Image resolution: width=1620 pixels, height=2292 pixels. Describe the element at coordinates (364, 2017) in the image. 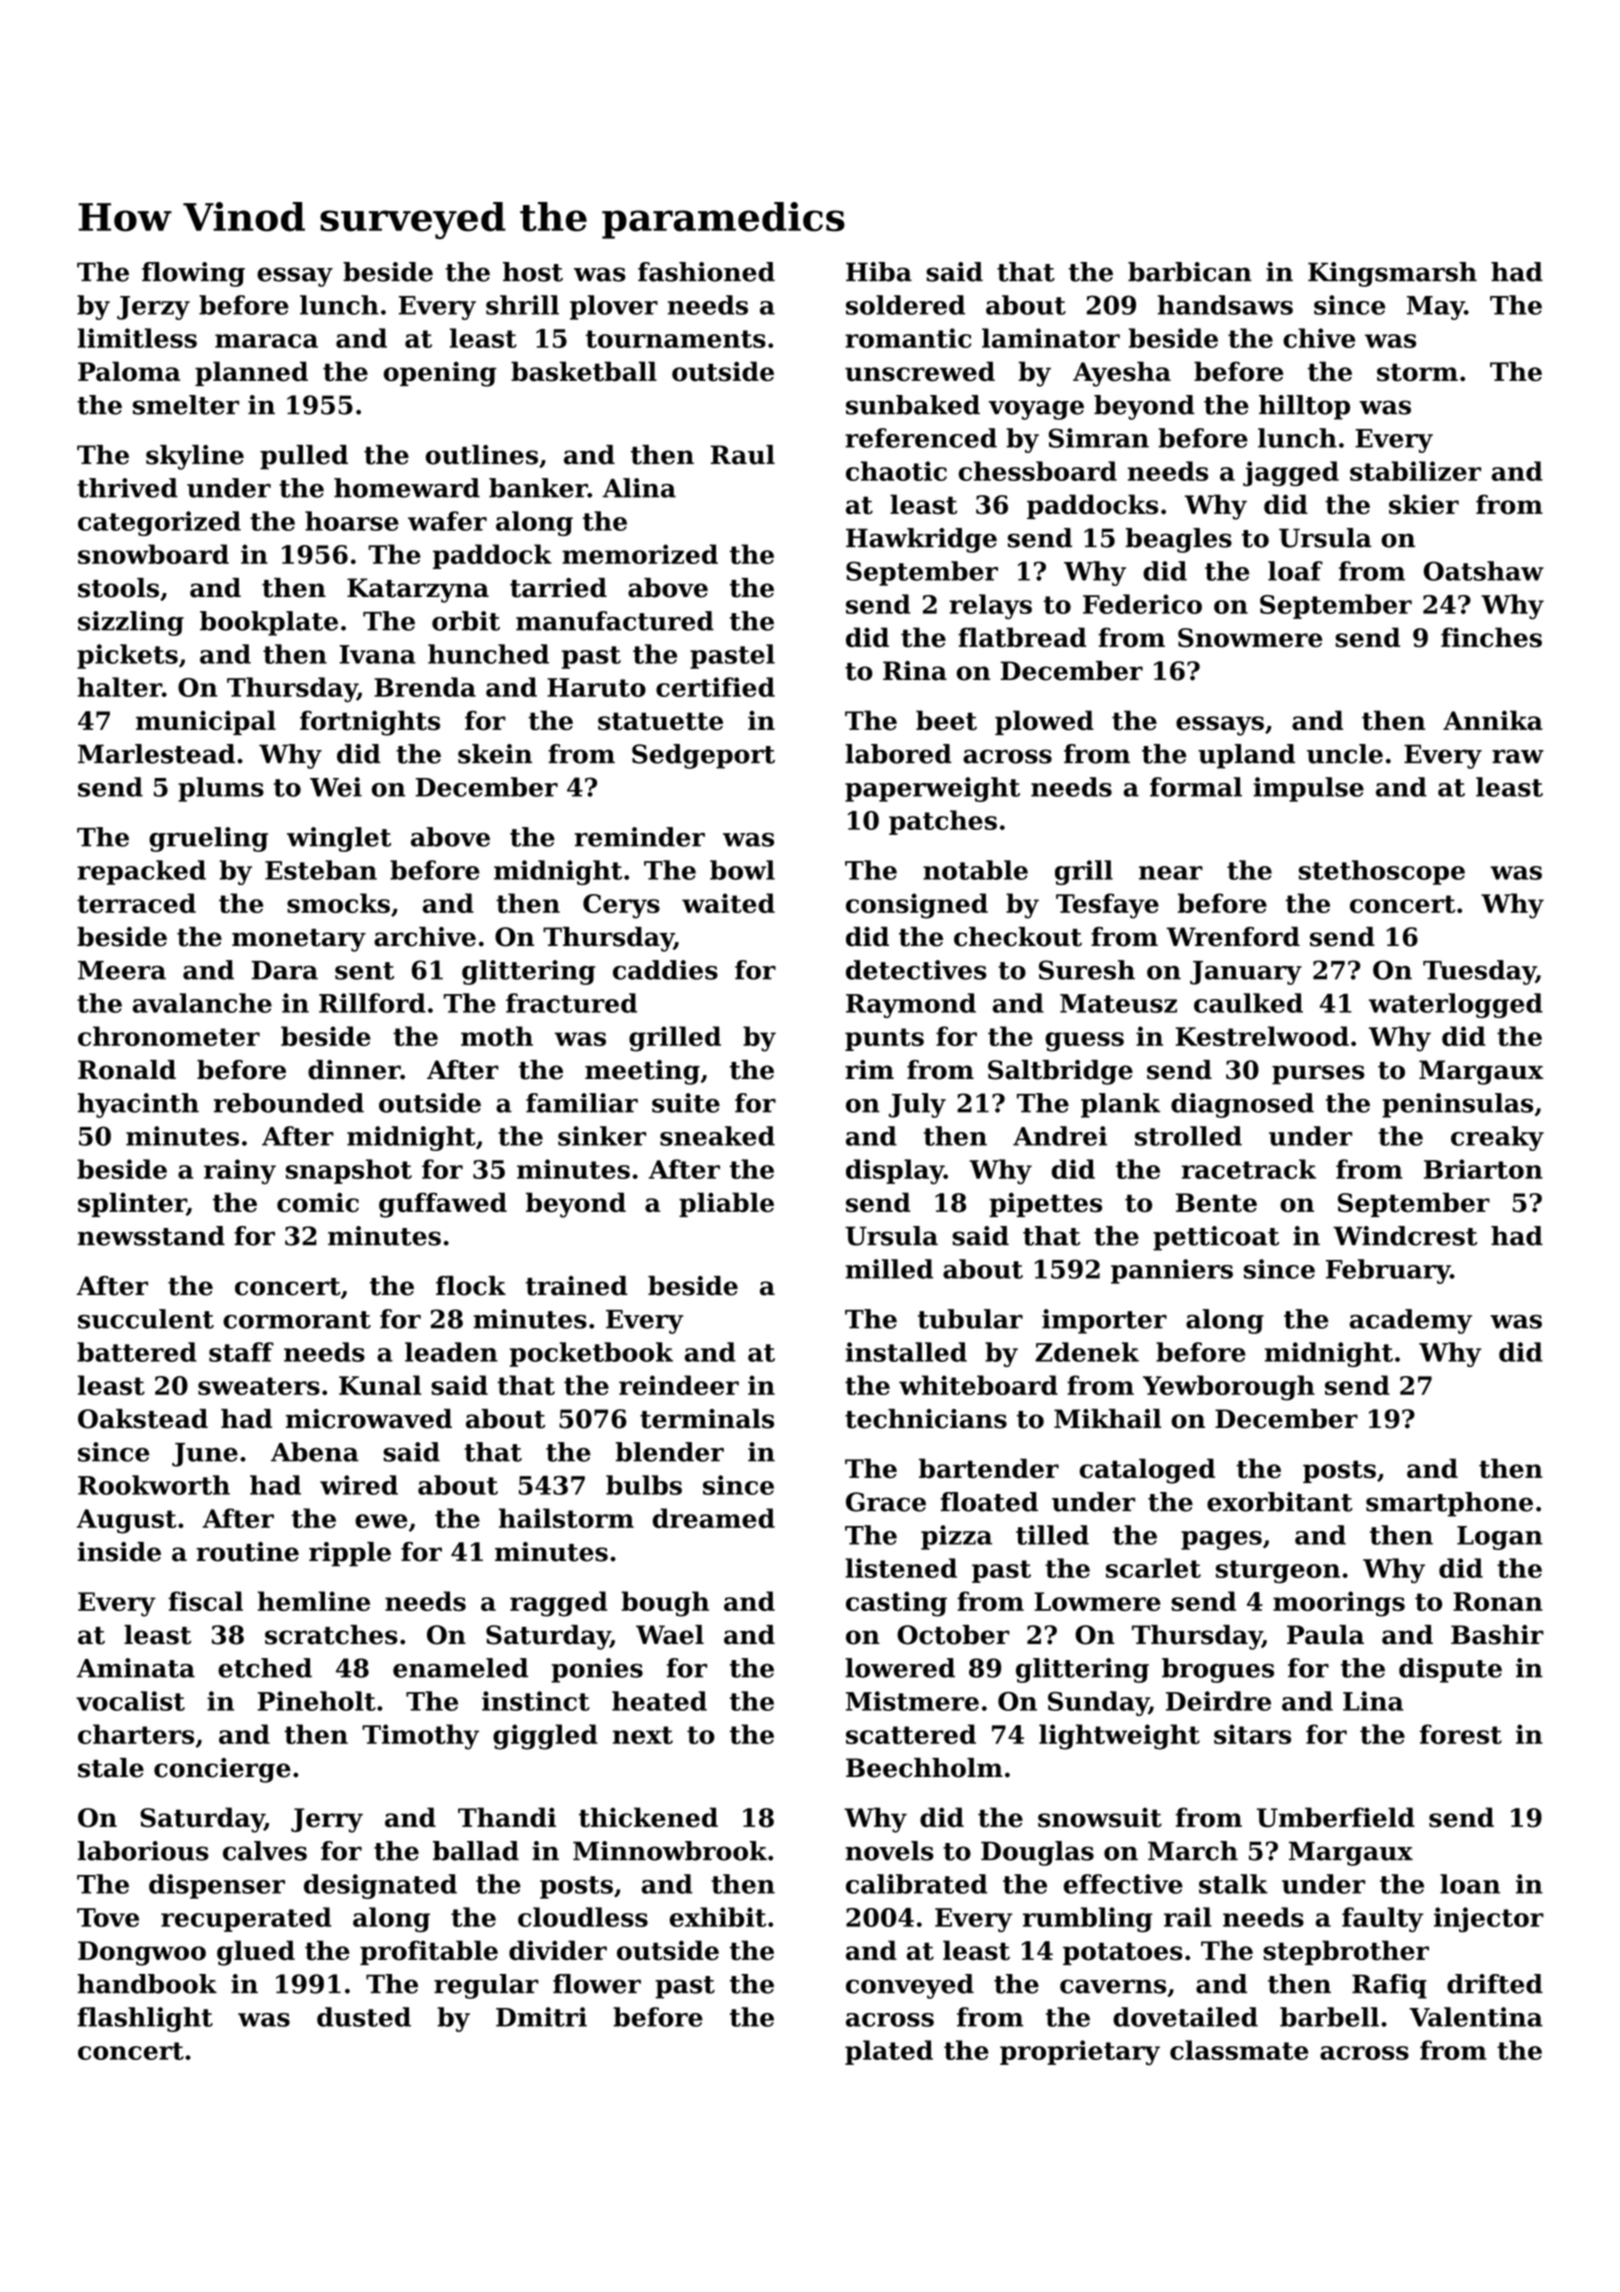

I see `dusted` at that location.
